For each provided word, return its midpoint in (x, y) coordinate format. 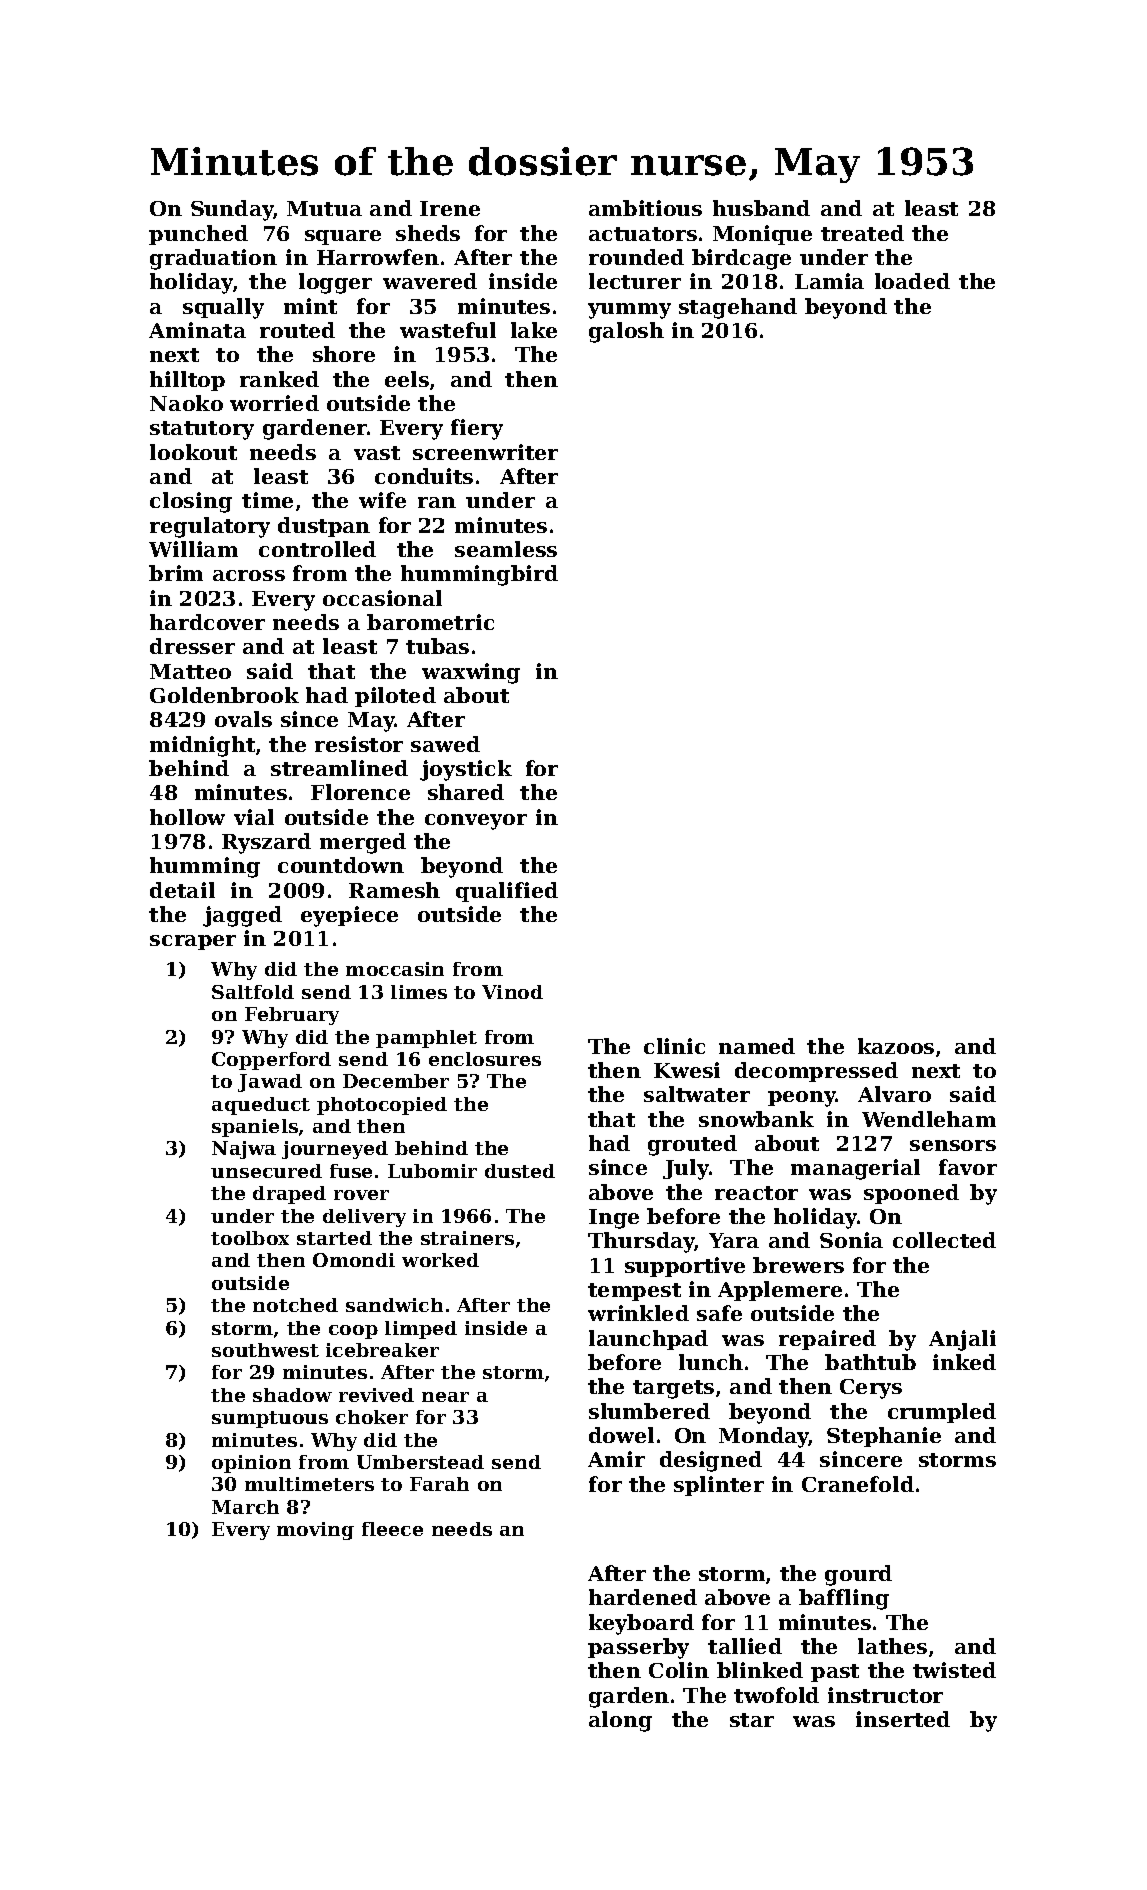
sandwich (394, 1305)
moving (315, 1531)
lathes (892, 1646)
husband (761, 208)
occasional (382, 598)
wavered (430, 281)
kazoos (896, 1046)
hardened (643, 1597)
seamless (506, 549)
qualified (507, 892)
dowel (621, 1435)
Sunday (232, 210)
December (396, 1081)
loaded (912, 281)
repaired (827, 1340)
